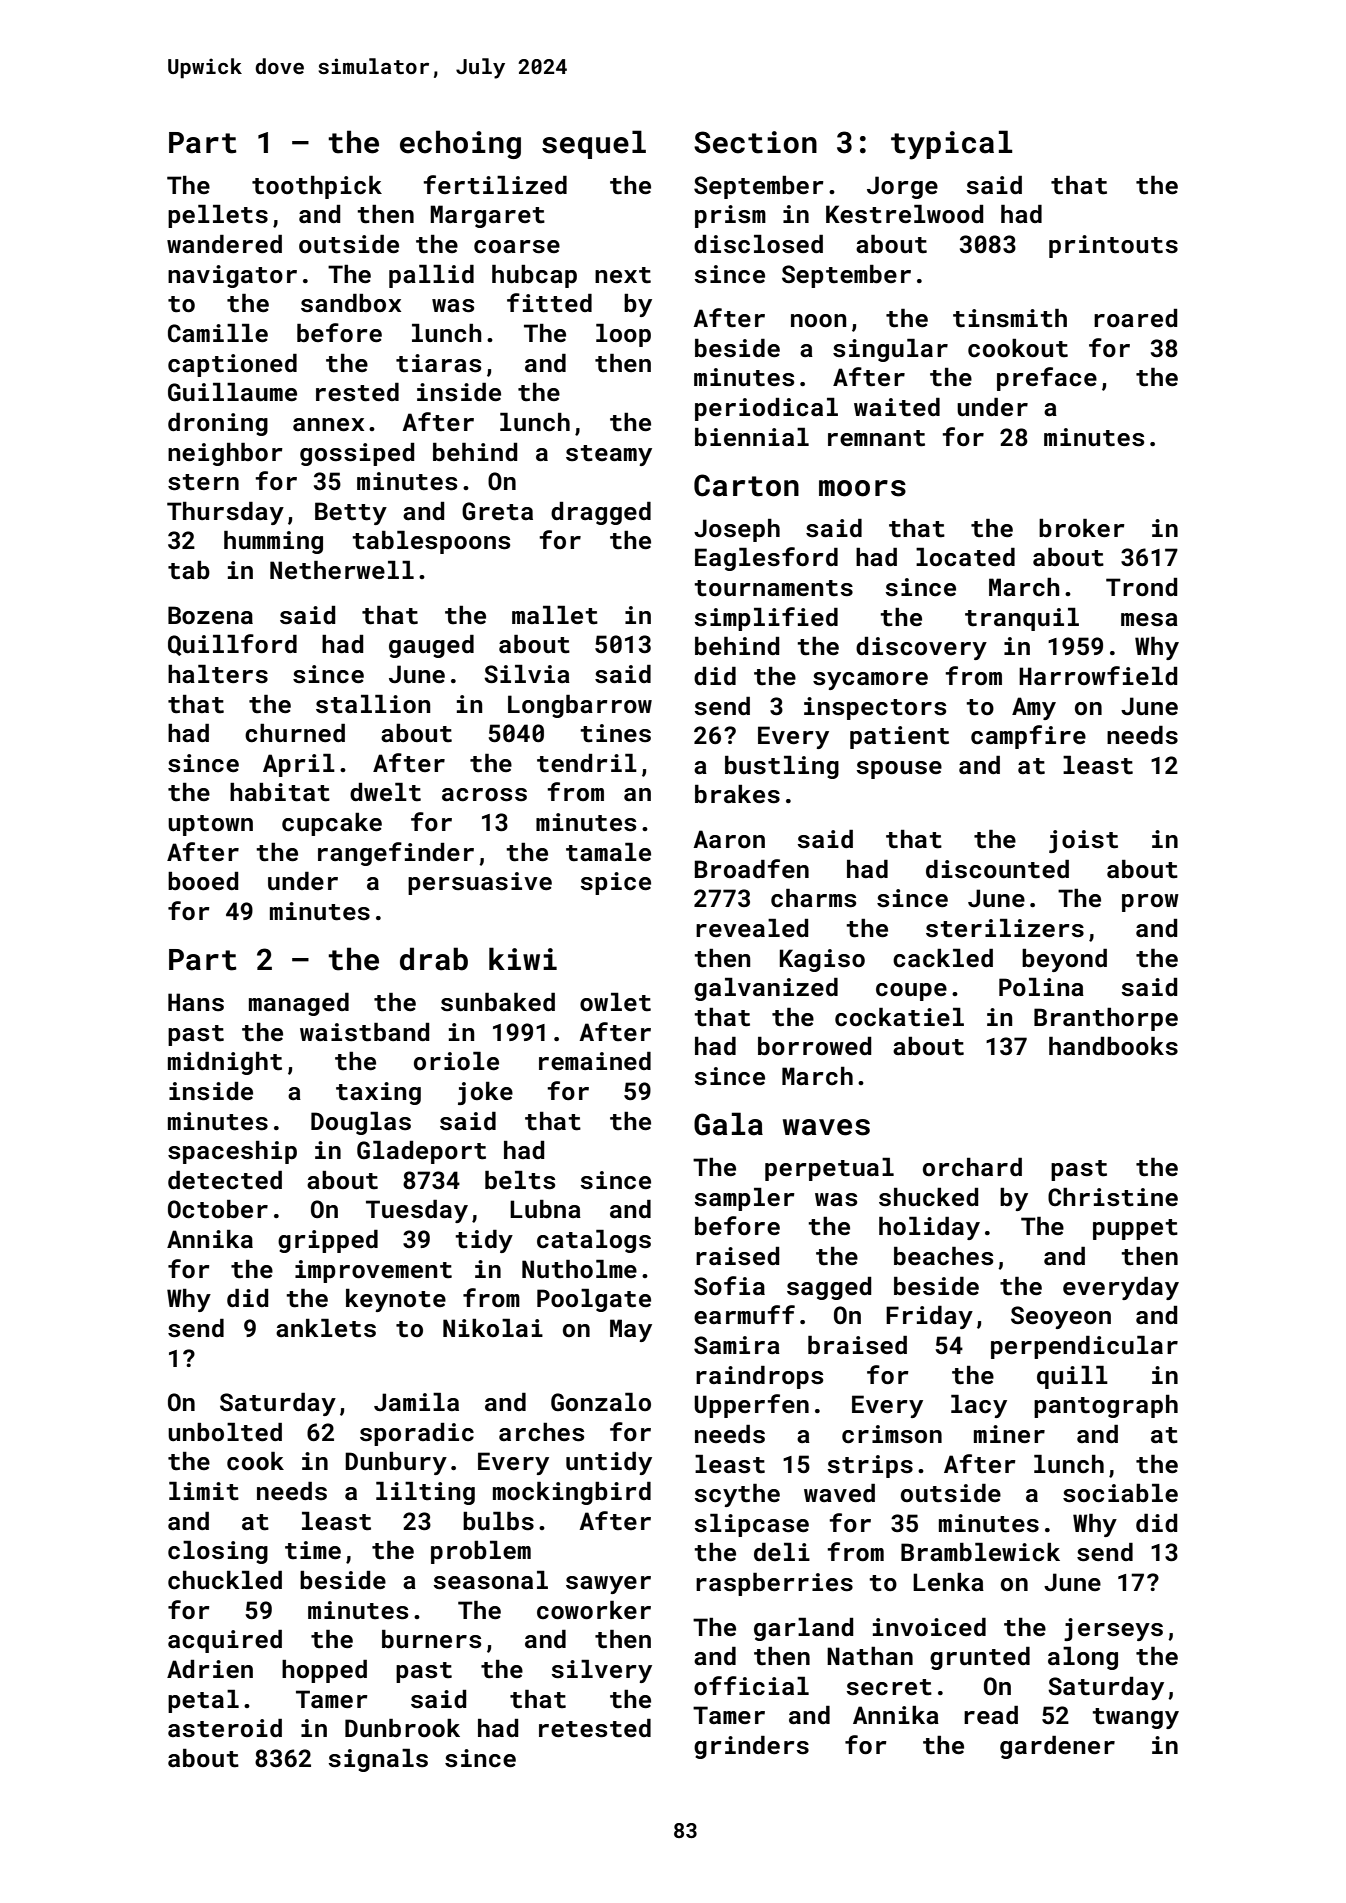 The width and height of the image is (1346, 1903). I want to click on located, so click(965, 557).
